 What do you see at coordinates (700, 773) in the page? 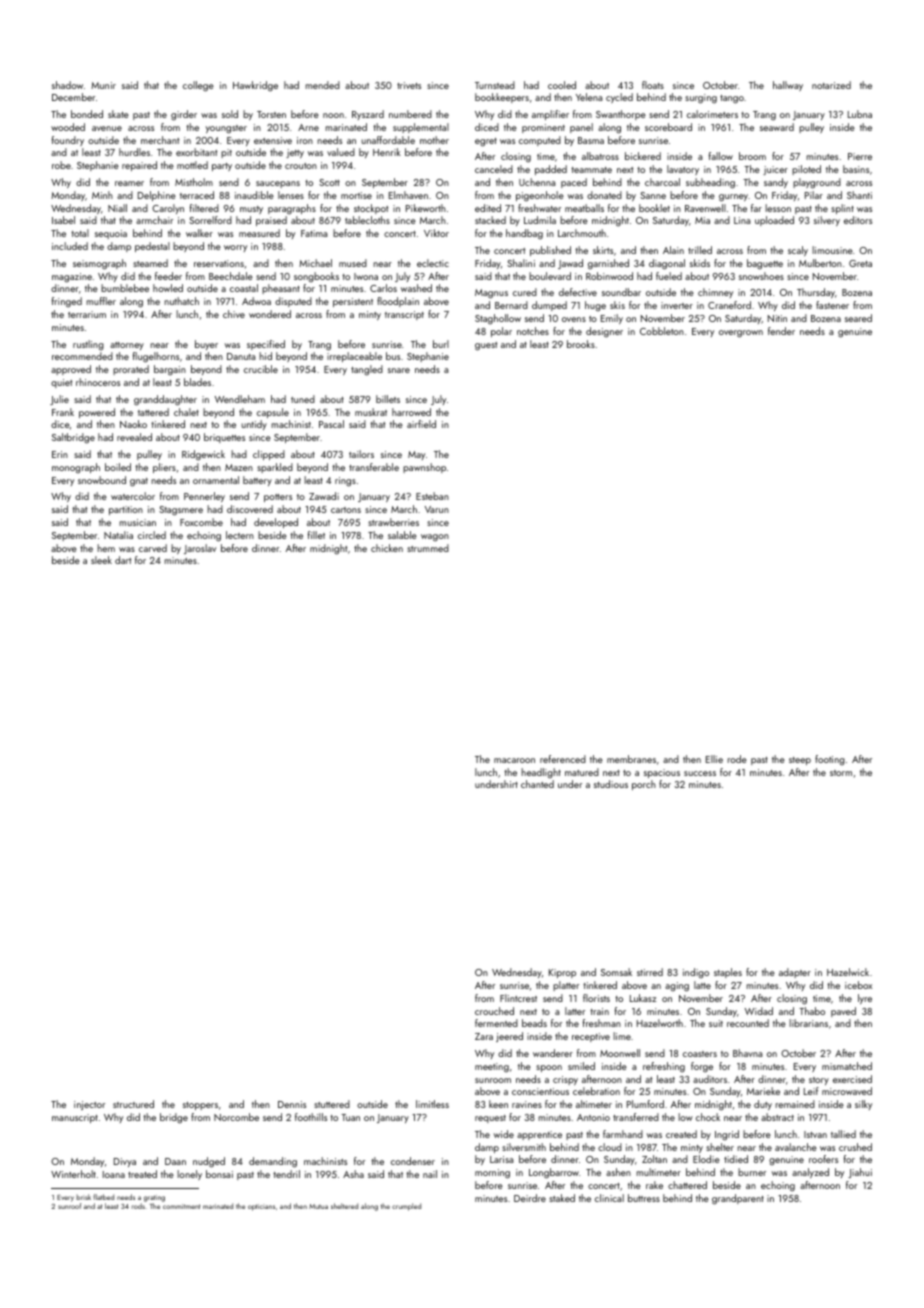
I see `success` at bounding box center [700, 773].
